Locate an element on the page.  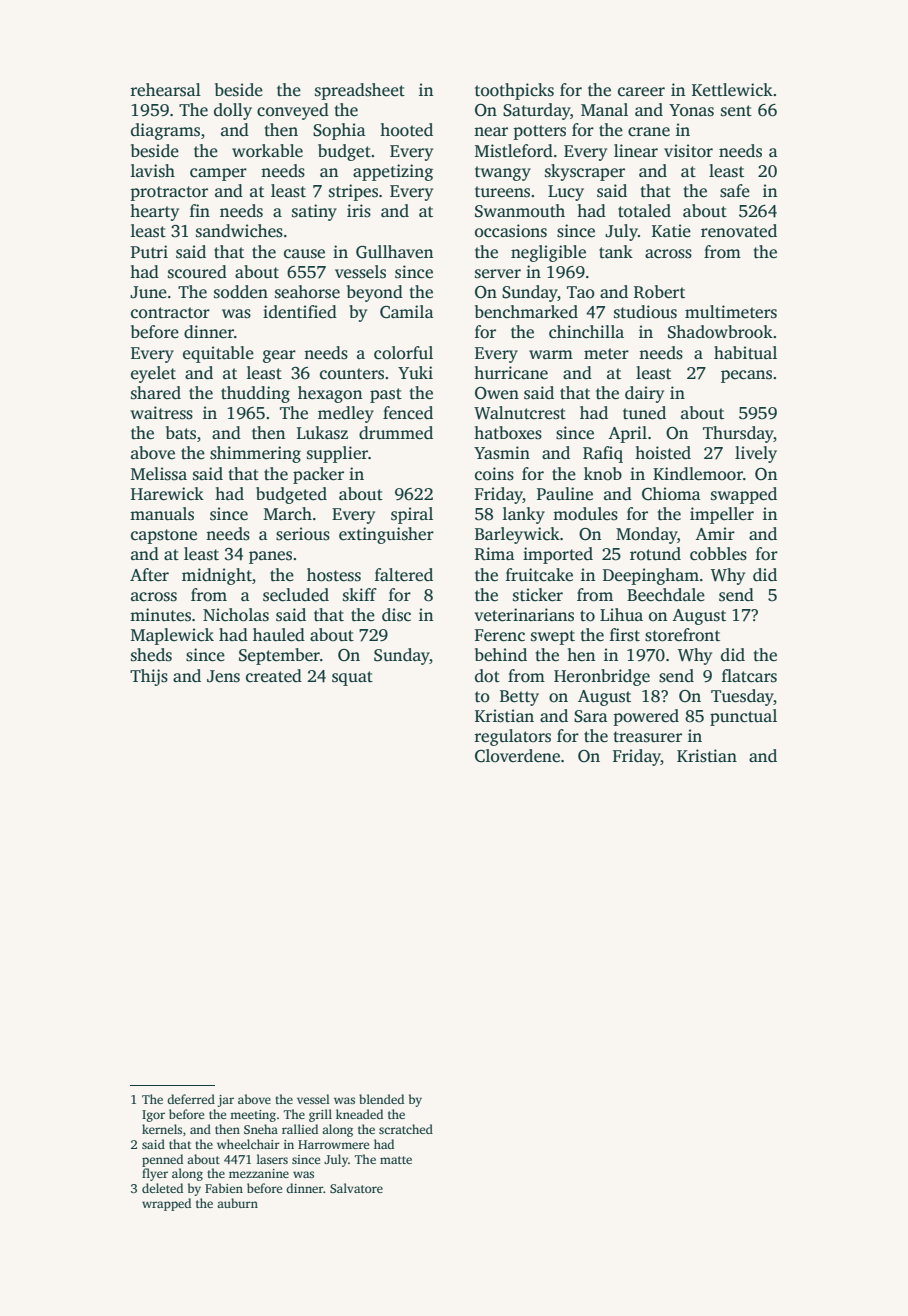
lavish is located at coordinates (153, 171).
